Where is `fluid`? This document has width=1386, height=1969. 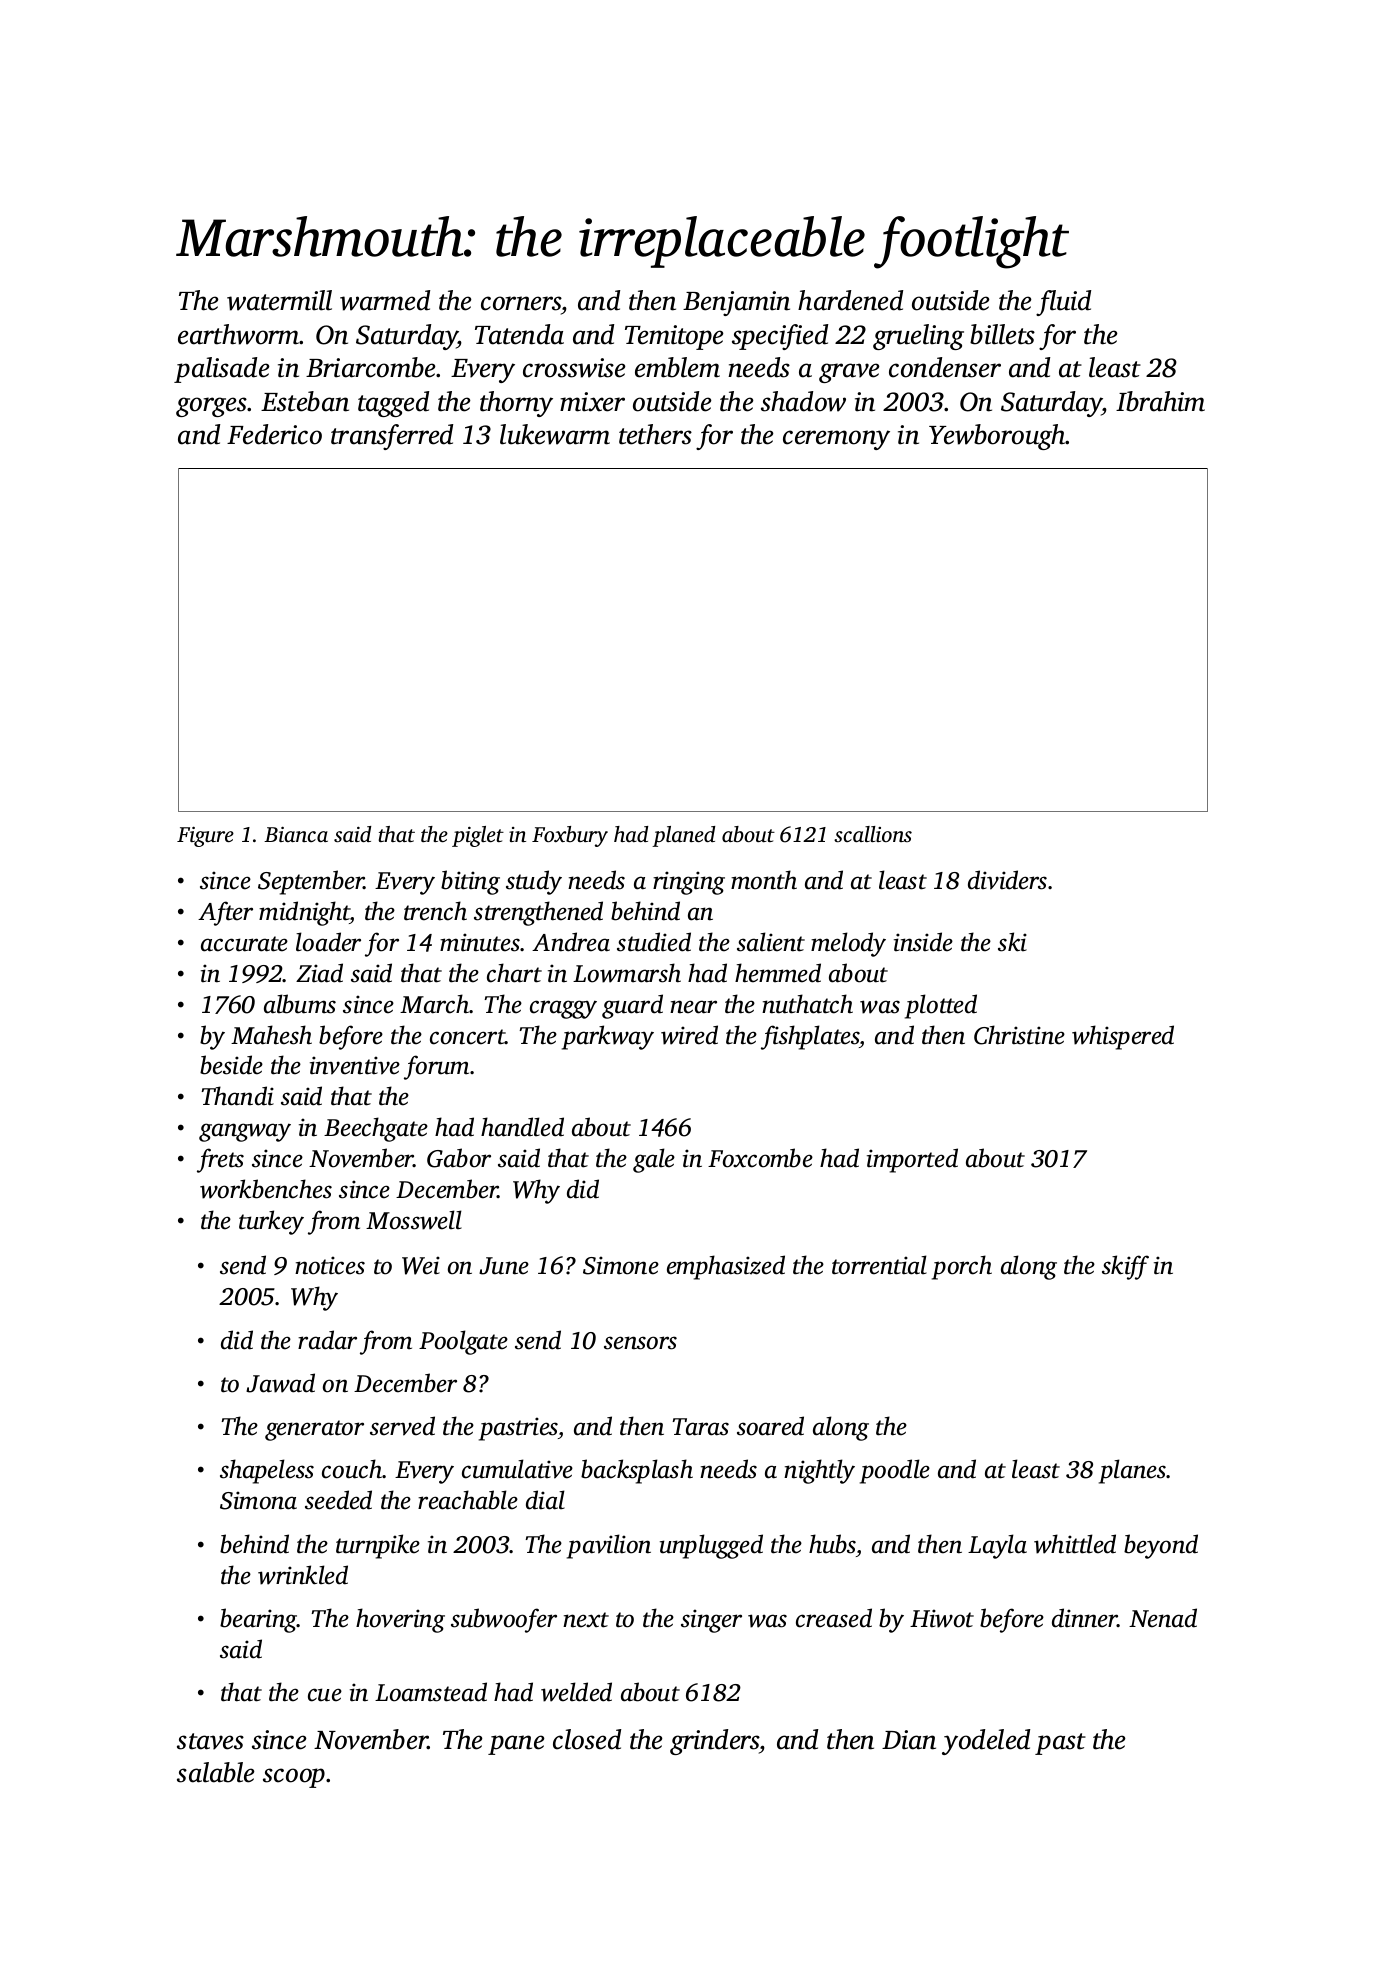
fluid is located at coordinates (1063, 303).
